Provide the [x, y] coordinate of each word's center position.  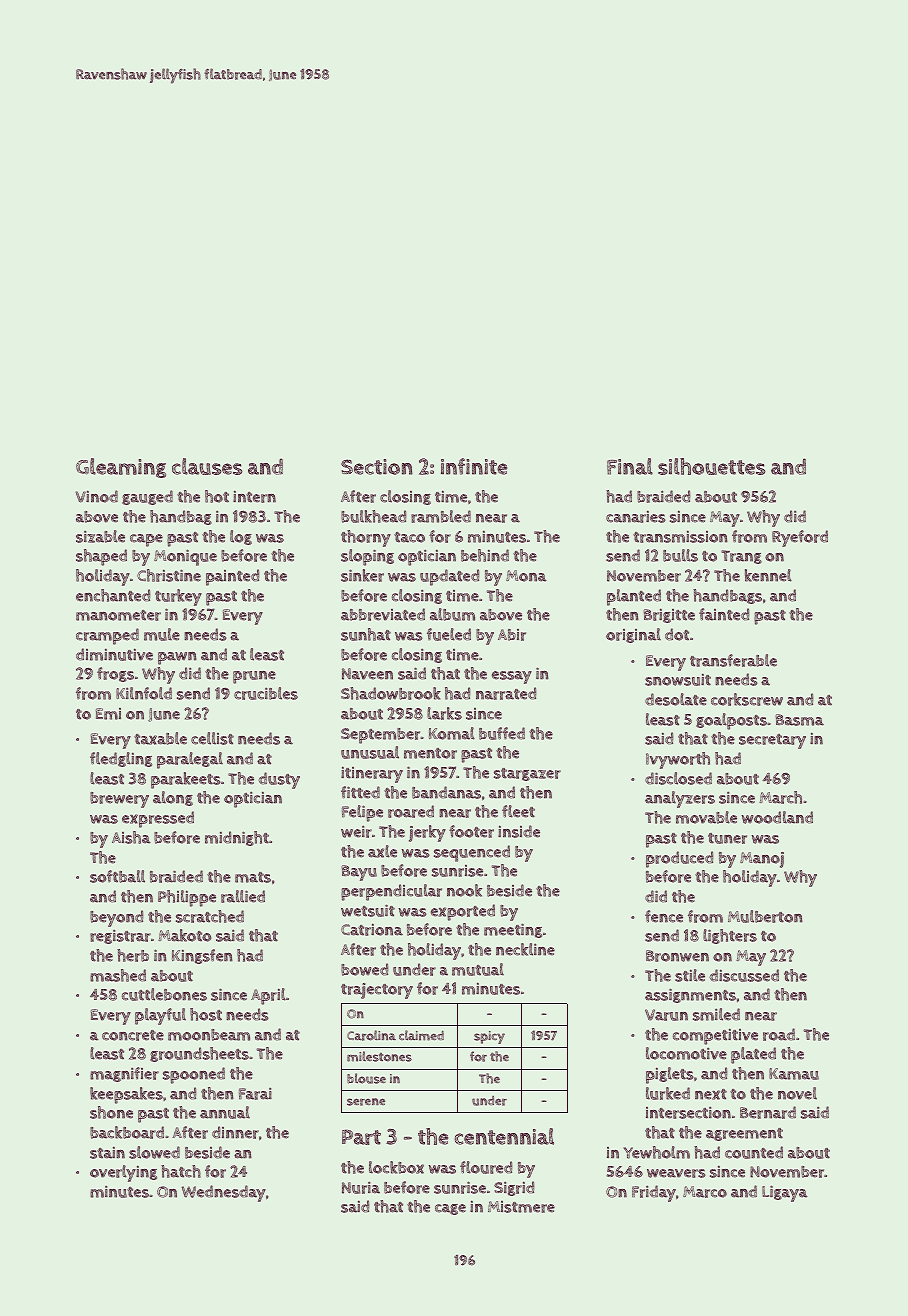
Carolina [371, 1035]
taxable [160, 738]
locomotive [686, 1053]
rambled [441, 516]
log [241, 537]
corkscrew [747, 699]
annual [225, 1112]
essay [512, 677]
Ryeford [800, 538]
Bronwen [677, 956]
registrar [120, 936]
